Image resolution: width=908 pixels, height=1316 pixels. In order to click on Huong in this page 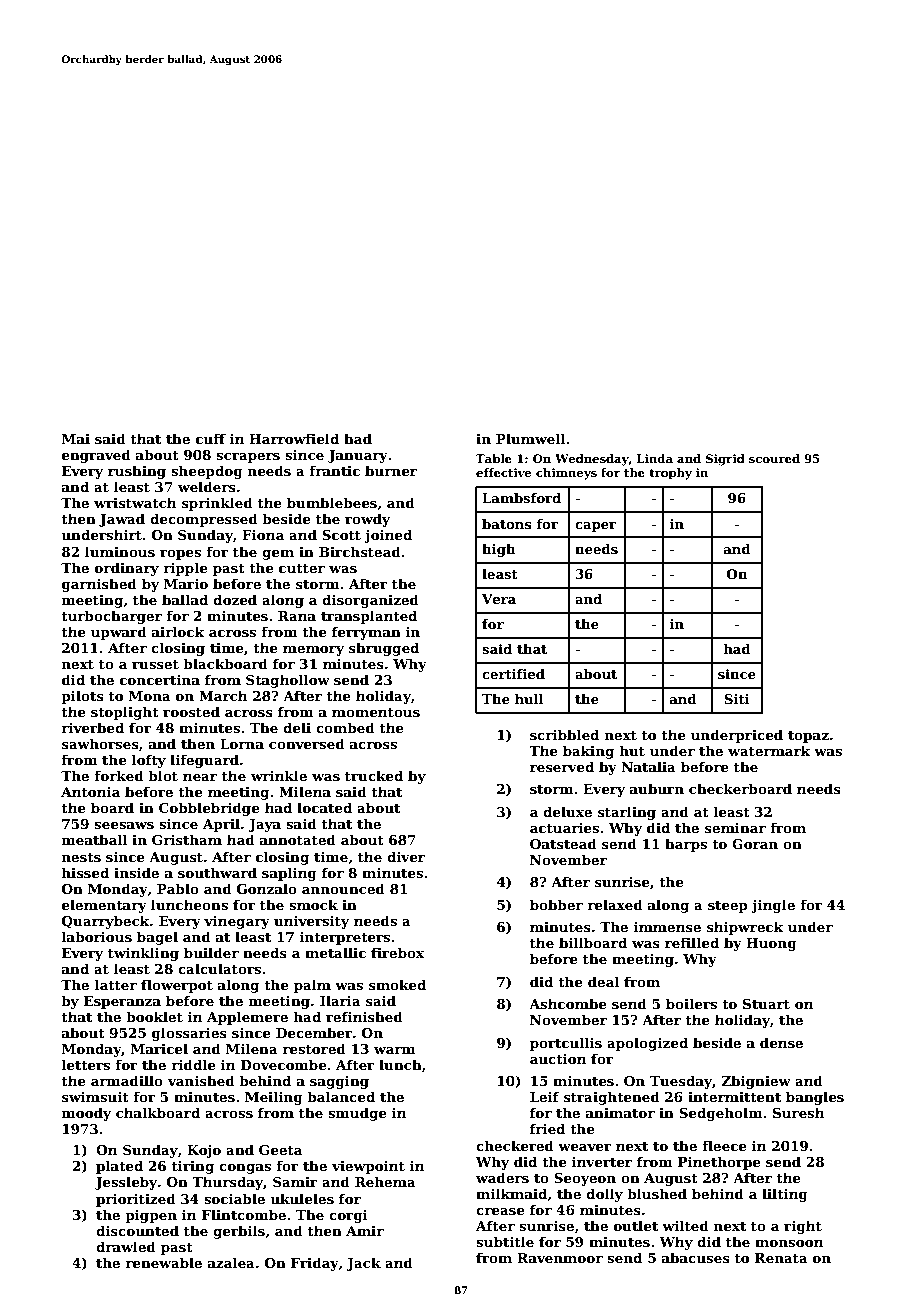, I will do `click(771, 944)`.
